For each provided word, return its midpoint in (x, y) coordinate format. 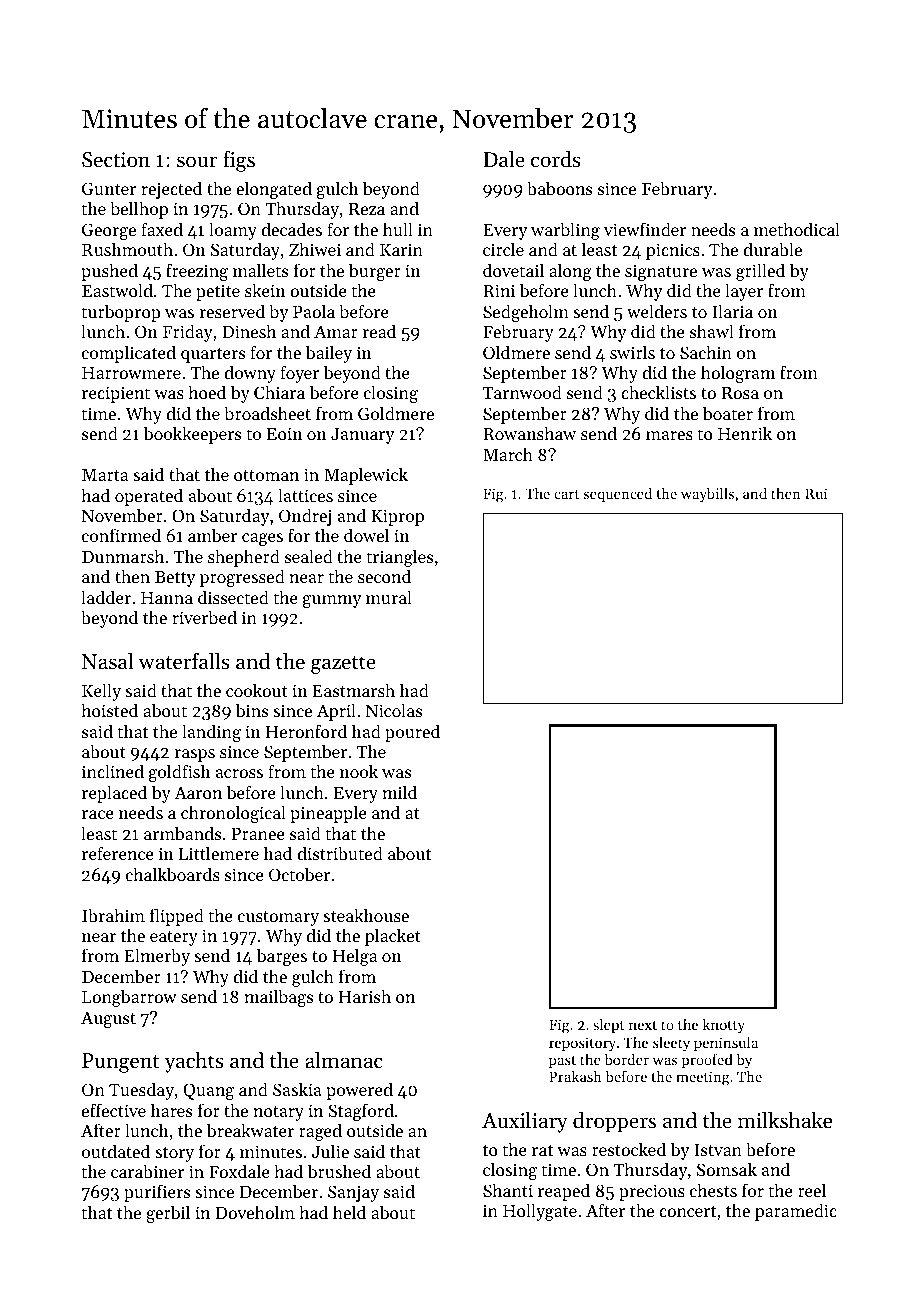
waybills (707, 494)
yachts (194, 1062)
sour (197, 162)
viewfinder (645, 229)
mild (399, 792)
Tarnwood (522, 392)
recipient (116, 394)
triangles (400, 558)
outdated (116, 1151)
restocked (629, 1149)
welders (657, 311)
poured (412, 733)
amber (212, 535)
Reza (366, 208)
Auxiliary (525, 1122)
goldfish (180, 773)
